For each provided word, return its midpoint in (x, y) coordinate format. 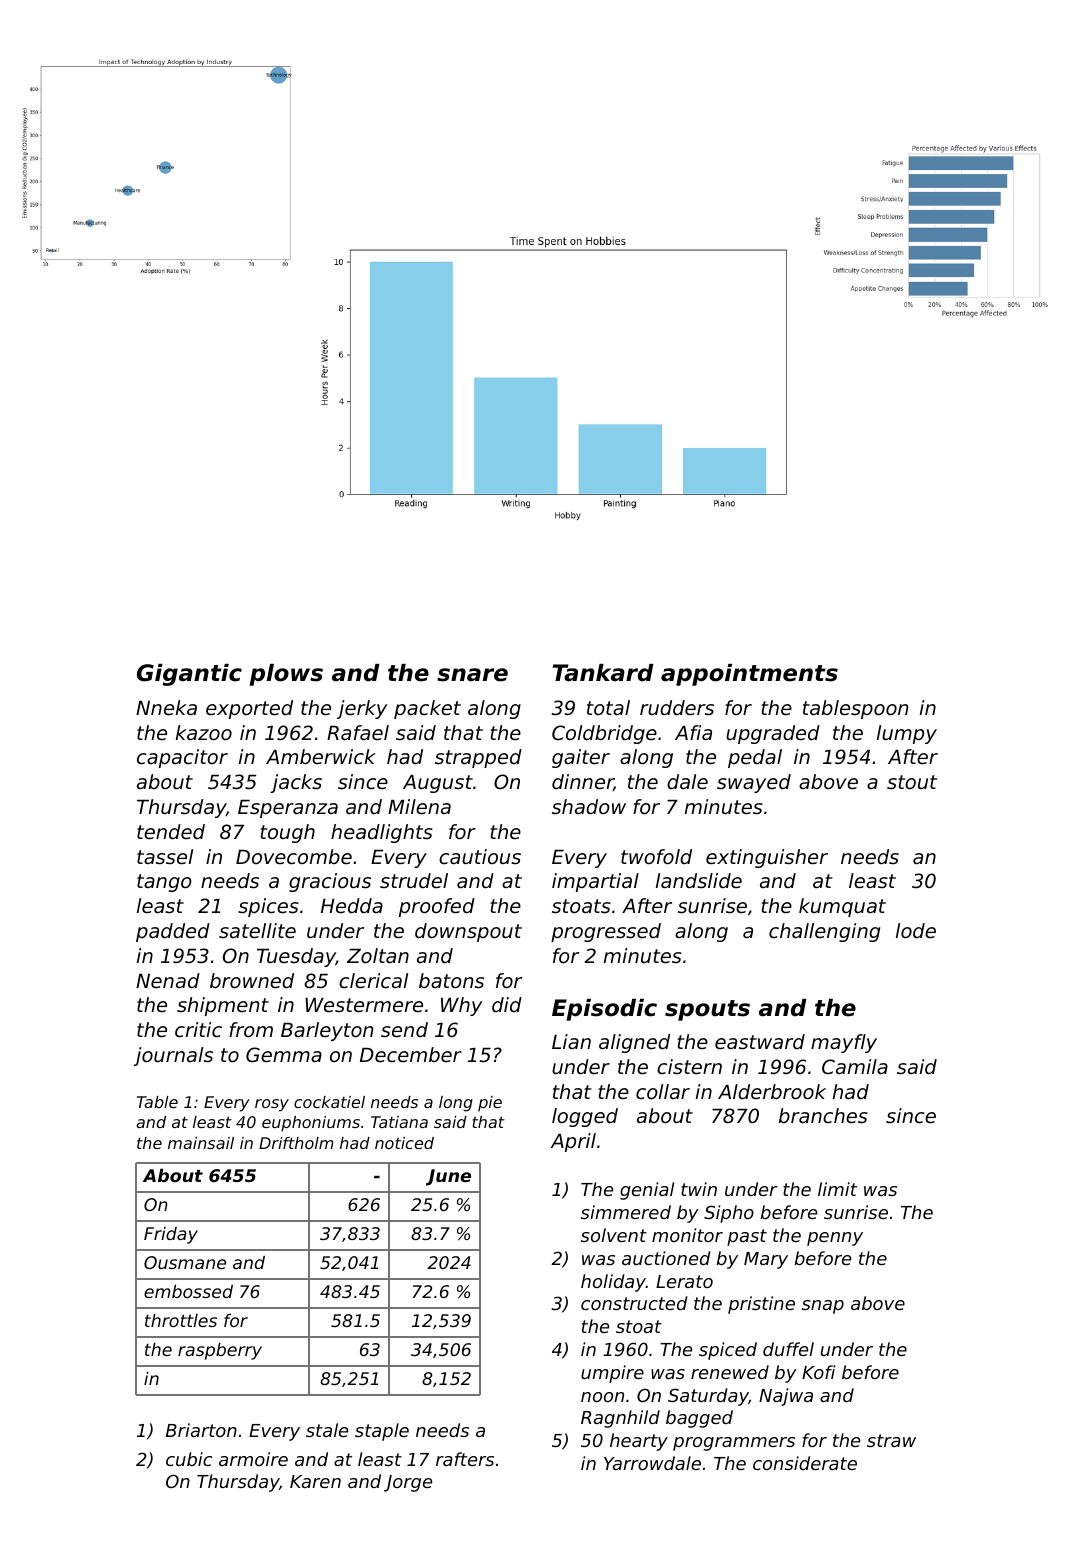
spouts (707, 1010)
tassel (165, 857)
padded (173, 932)
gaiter (581, 758)
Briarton (201, 1430)
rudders (677, 708)
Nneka (166, 708)
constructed (634, 1303)
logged (585, 1117)
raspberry (220, 1351)
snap (823, 1307)
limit (837, 1189)
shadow (589, 807)
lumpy (907, 734)
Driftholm (296, 1143)
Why (461, 1006)
